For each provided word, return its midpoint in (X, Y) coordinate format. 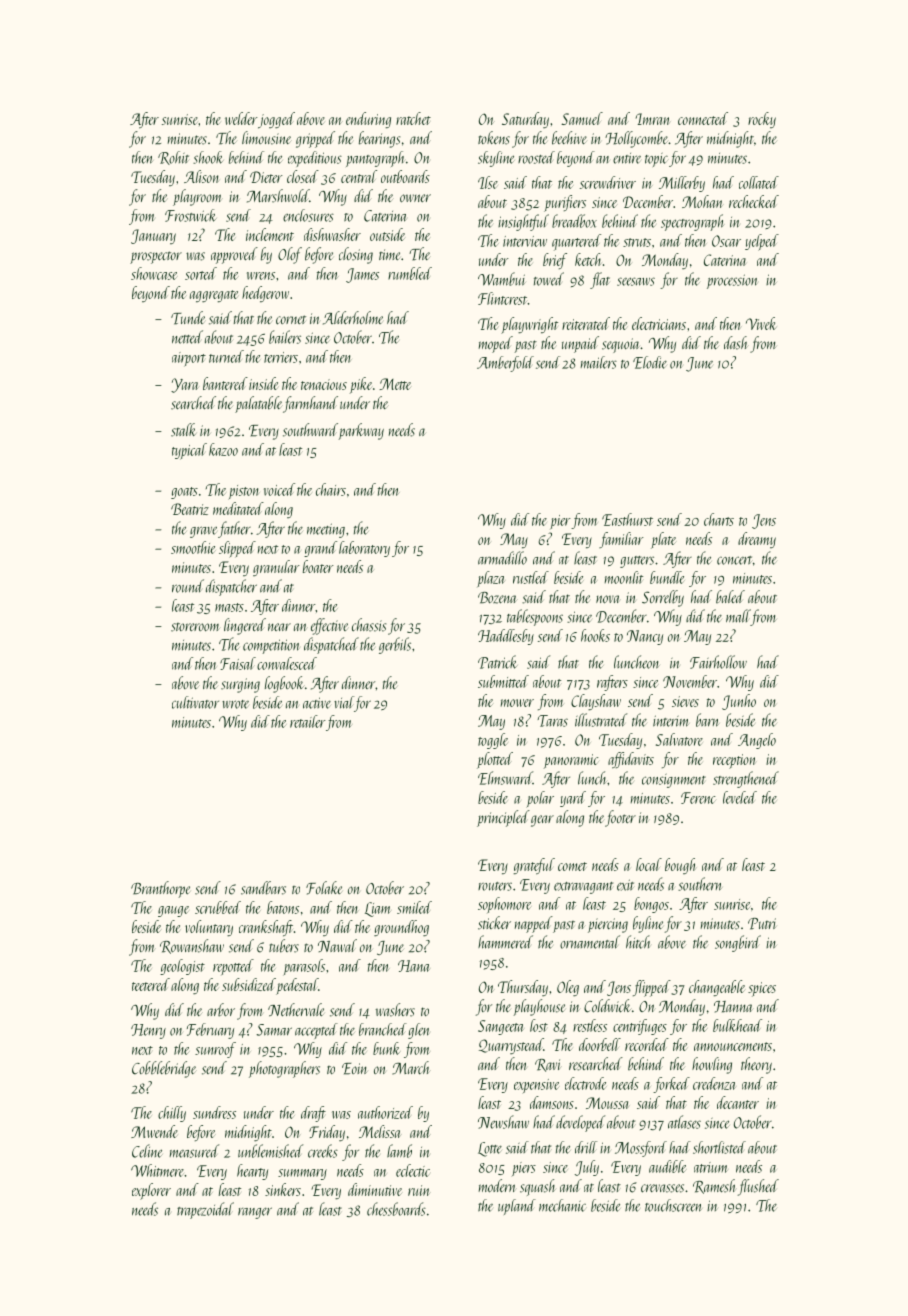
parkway (361, 431)
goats (184, 493)
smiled (414, 907)
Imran (652, 119)
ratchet (413, 118)
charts (719, 519)
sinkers (283, 1189)
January (153, 236)
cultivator (195, 702)
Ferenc (698, 798)
